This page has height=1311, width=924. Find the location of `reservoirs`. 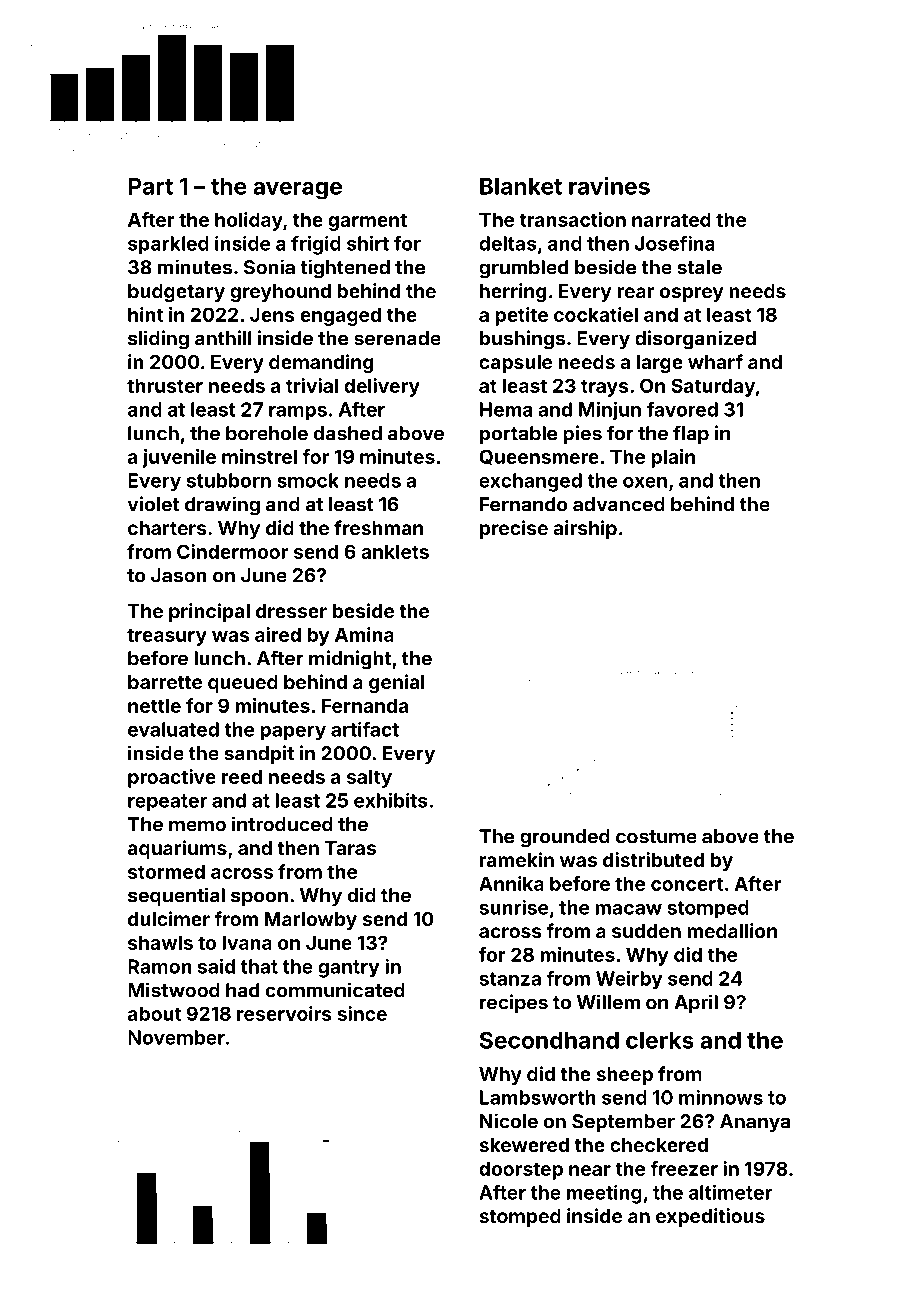

reservoirs is located at coordinates (284, 1013).
